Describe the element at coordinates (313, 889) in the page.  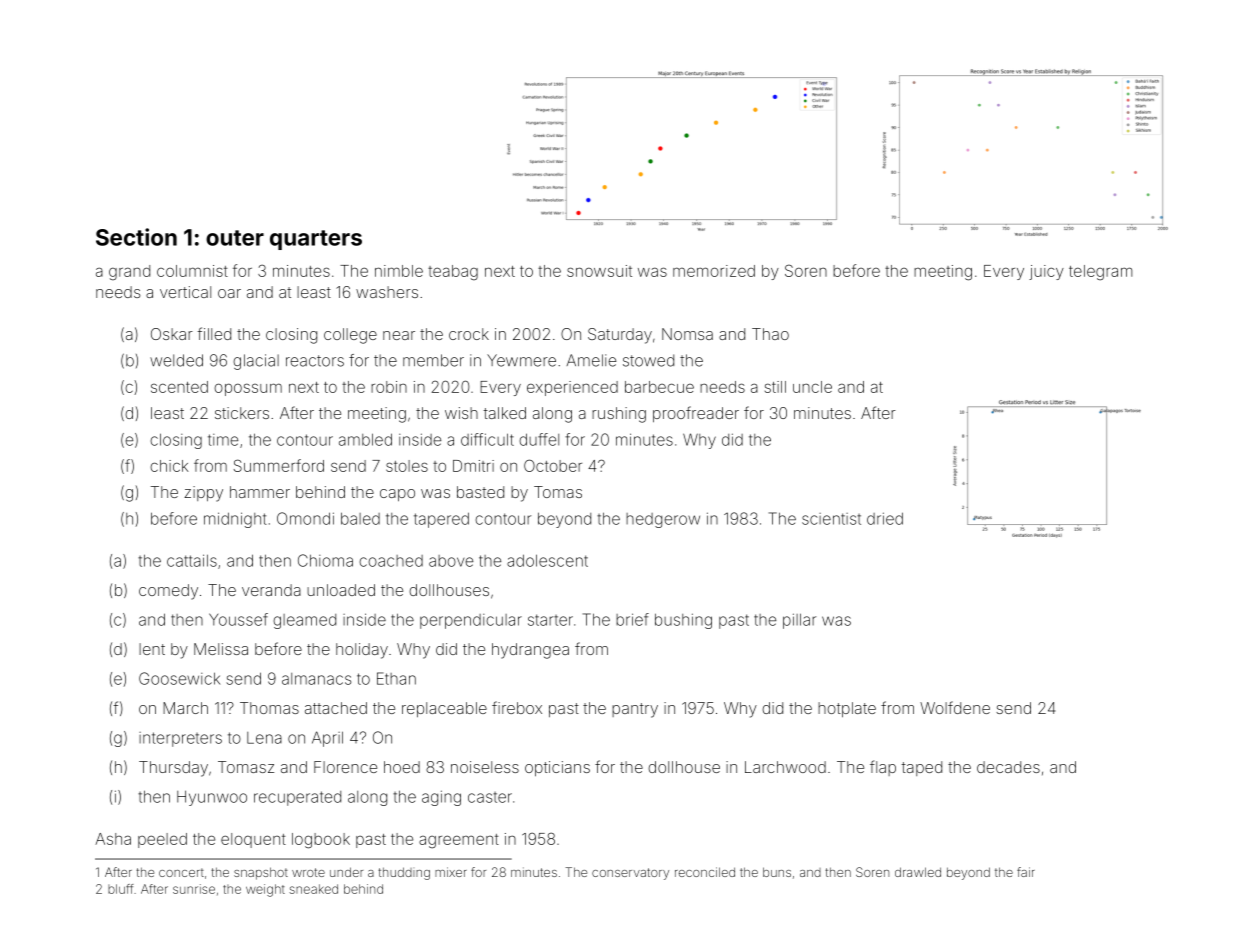
I see `sneaked` at that location.
